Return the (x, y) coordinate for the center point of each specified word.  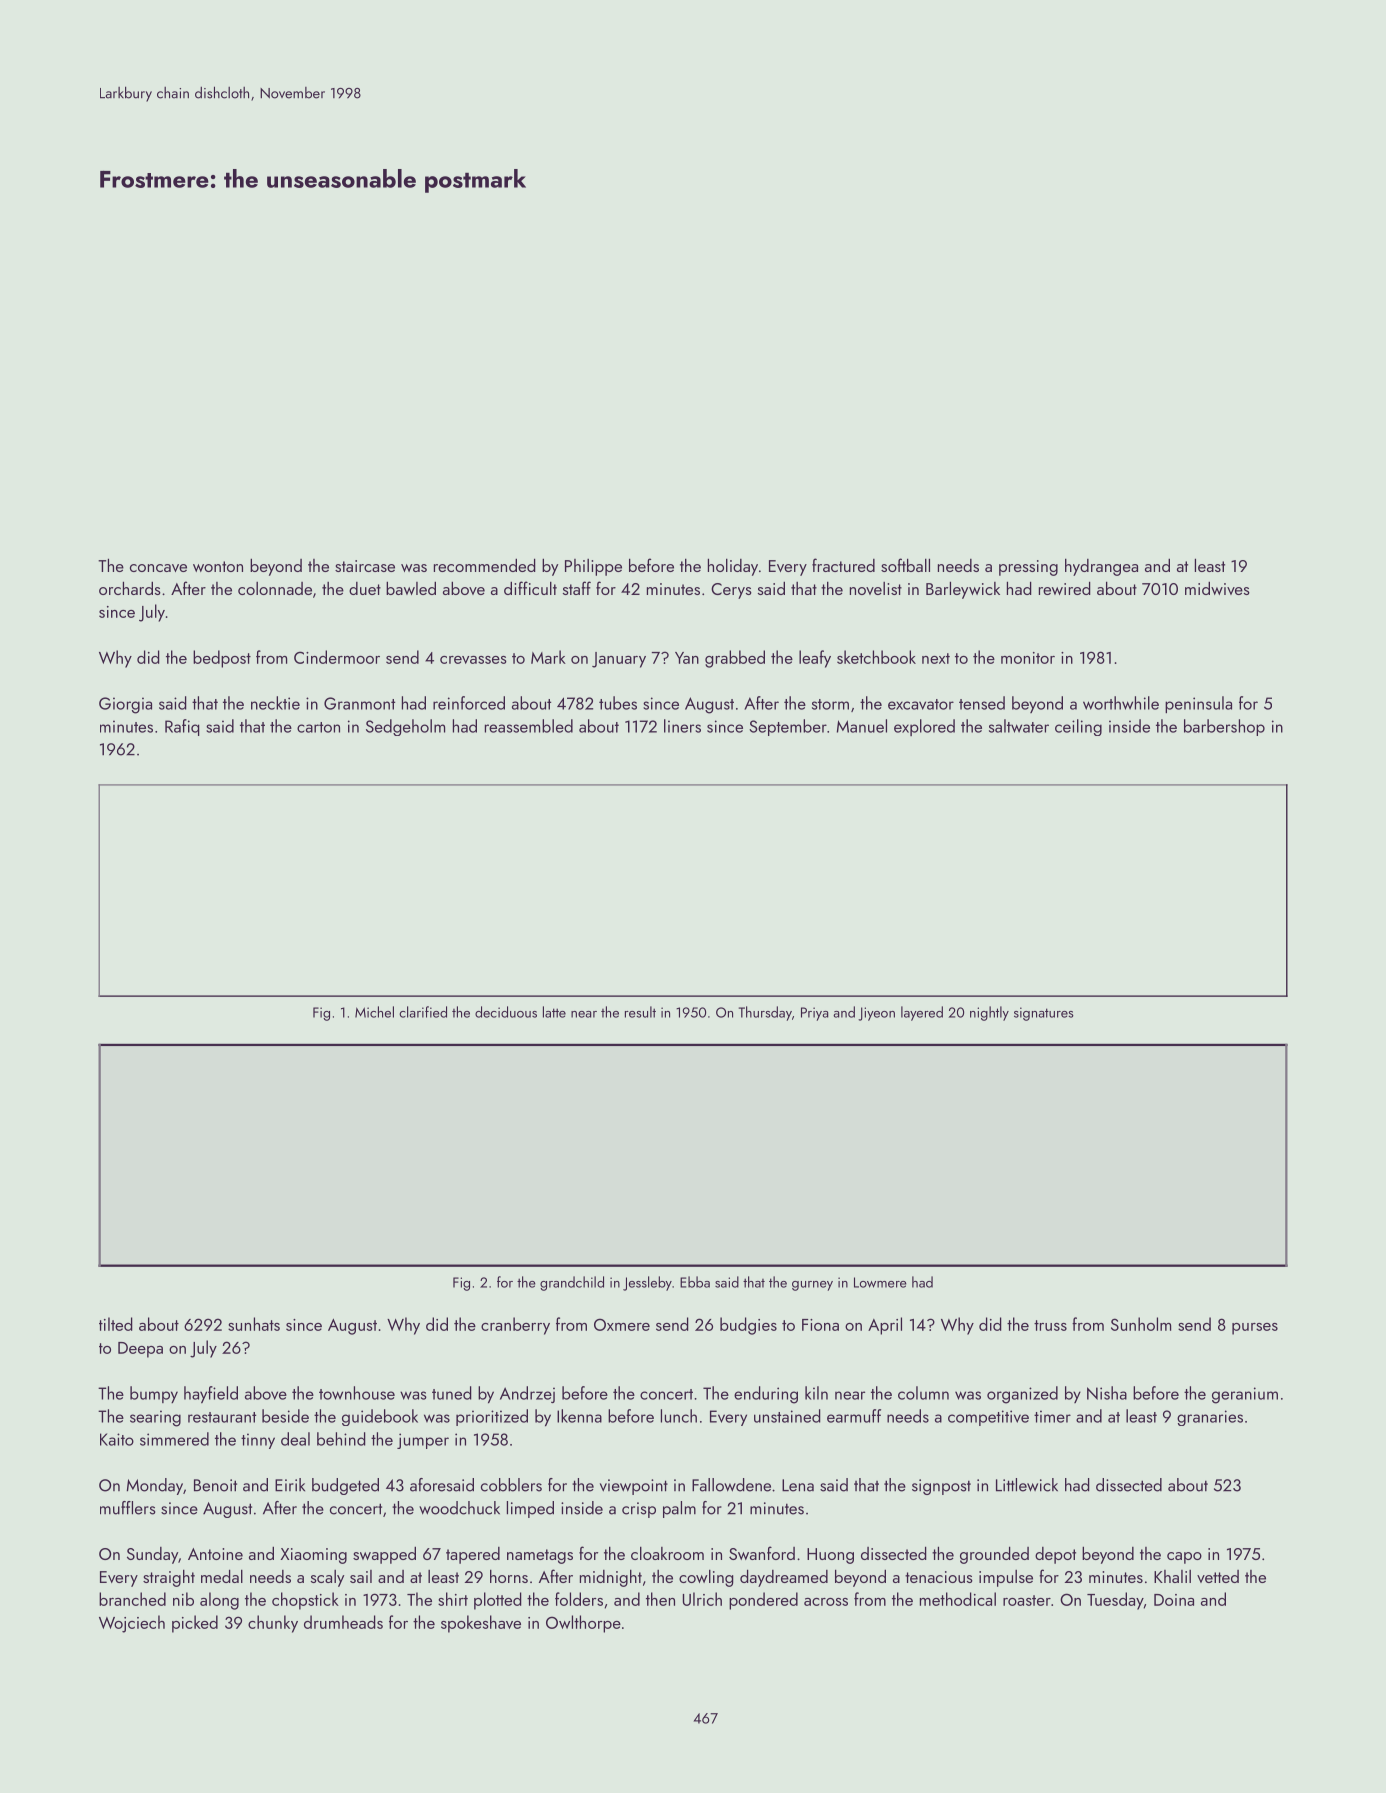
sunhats (254, 1324)
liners (682, 726)
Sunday (152, 1555)
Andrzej (527, 1394)
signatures (1044, 1014)
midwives (1217, 588)
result (640, 1012)
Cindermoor (337, 657)
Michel (374, 1012)
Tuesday (1115, 1601)
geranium (1245, 1395)
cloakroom (667, 1553)
